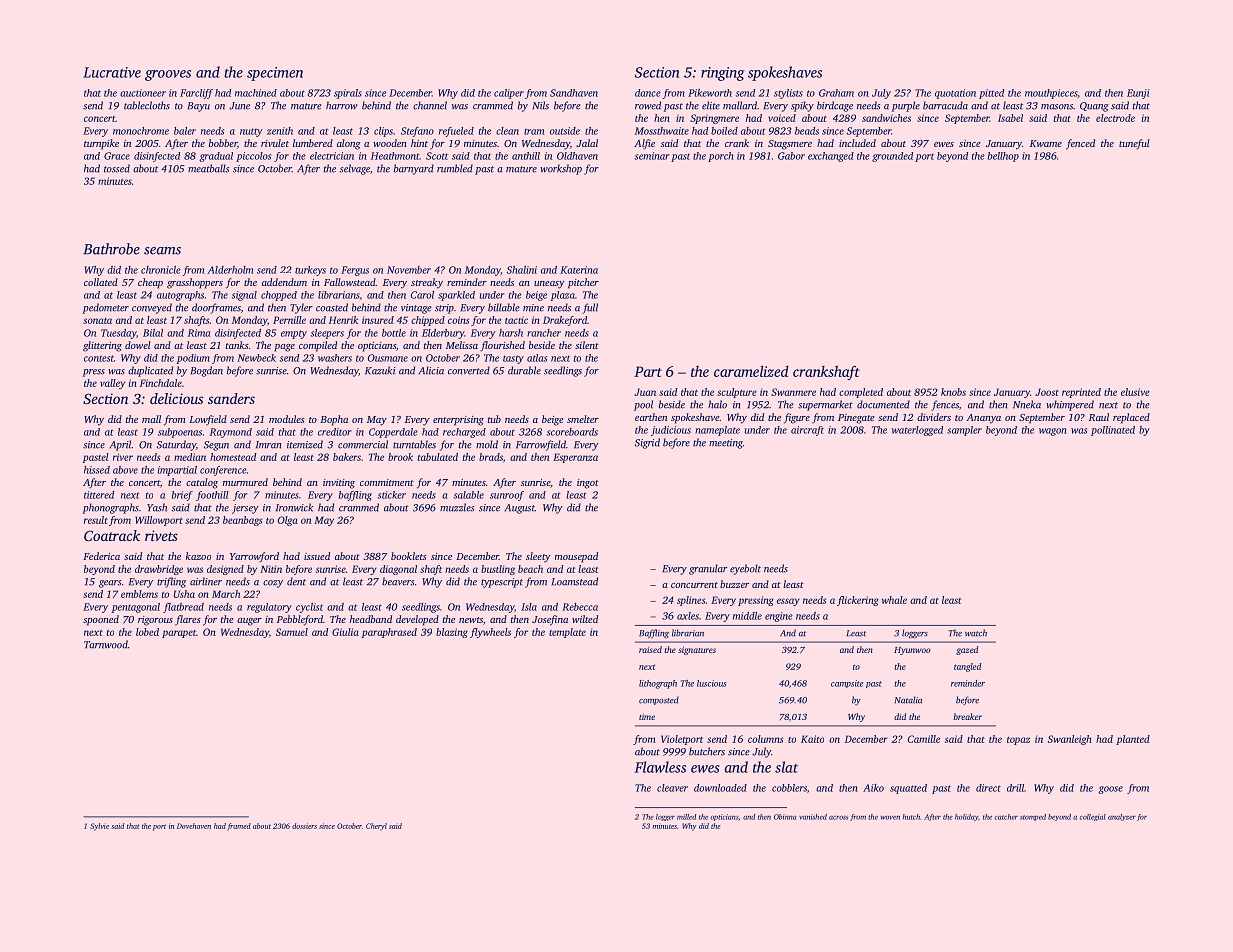 This screenshot has height=952, width=1233. I want to click on caramelized, so click(751, 371).
